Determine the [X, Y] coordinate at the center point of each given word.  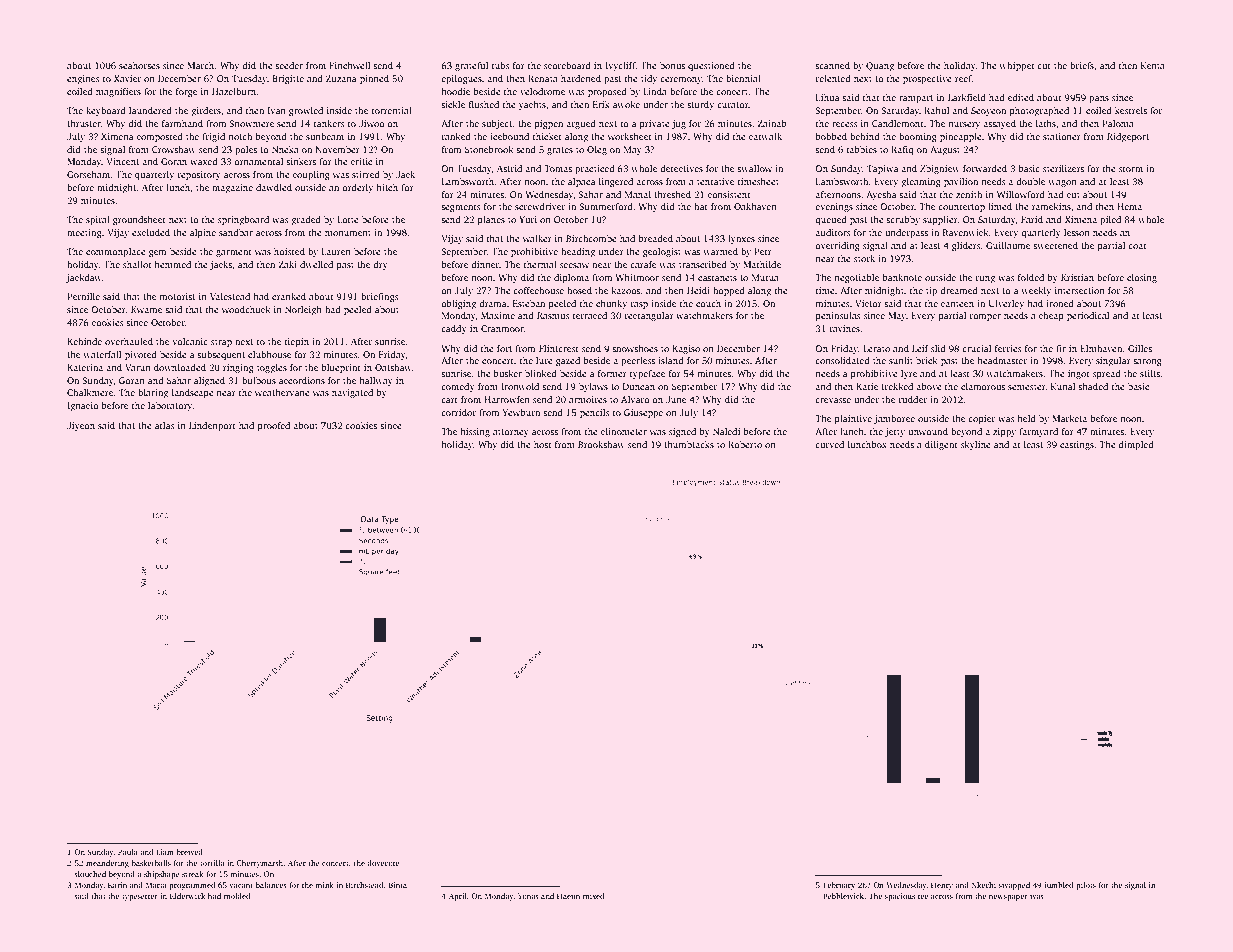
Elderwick [187, 896]
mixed [593, 896]
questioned [711, 66]
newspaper [1008, 898]
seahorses [139, 65]
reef [963, 78]
